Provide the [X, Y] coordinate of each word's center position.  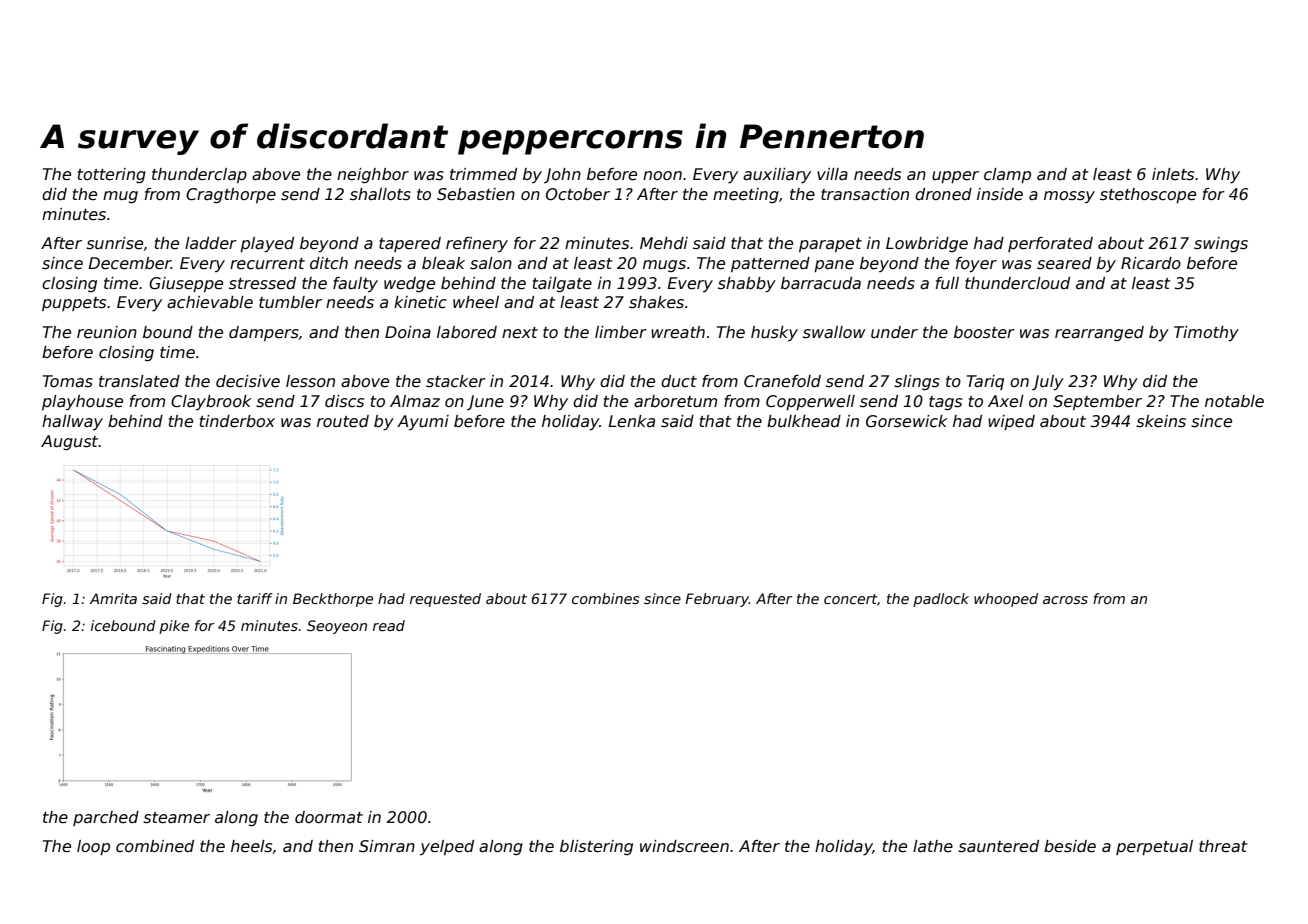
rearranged [1099, 333]
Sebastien [476, 194]
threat [1223, 846]
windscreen [684, 846]
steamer [176, 818]
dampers [264, 333]
